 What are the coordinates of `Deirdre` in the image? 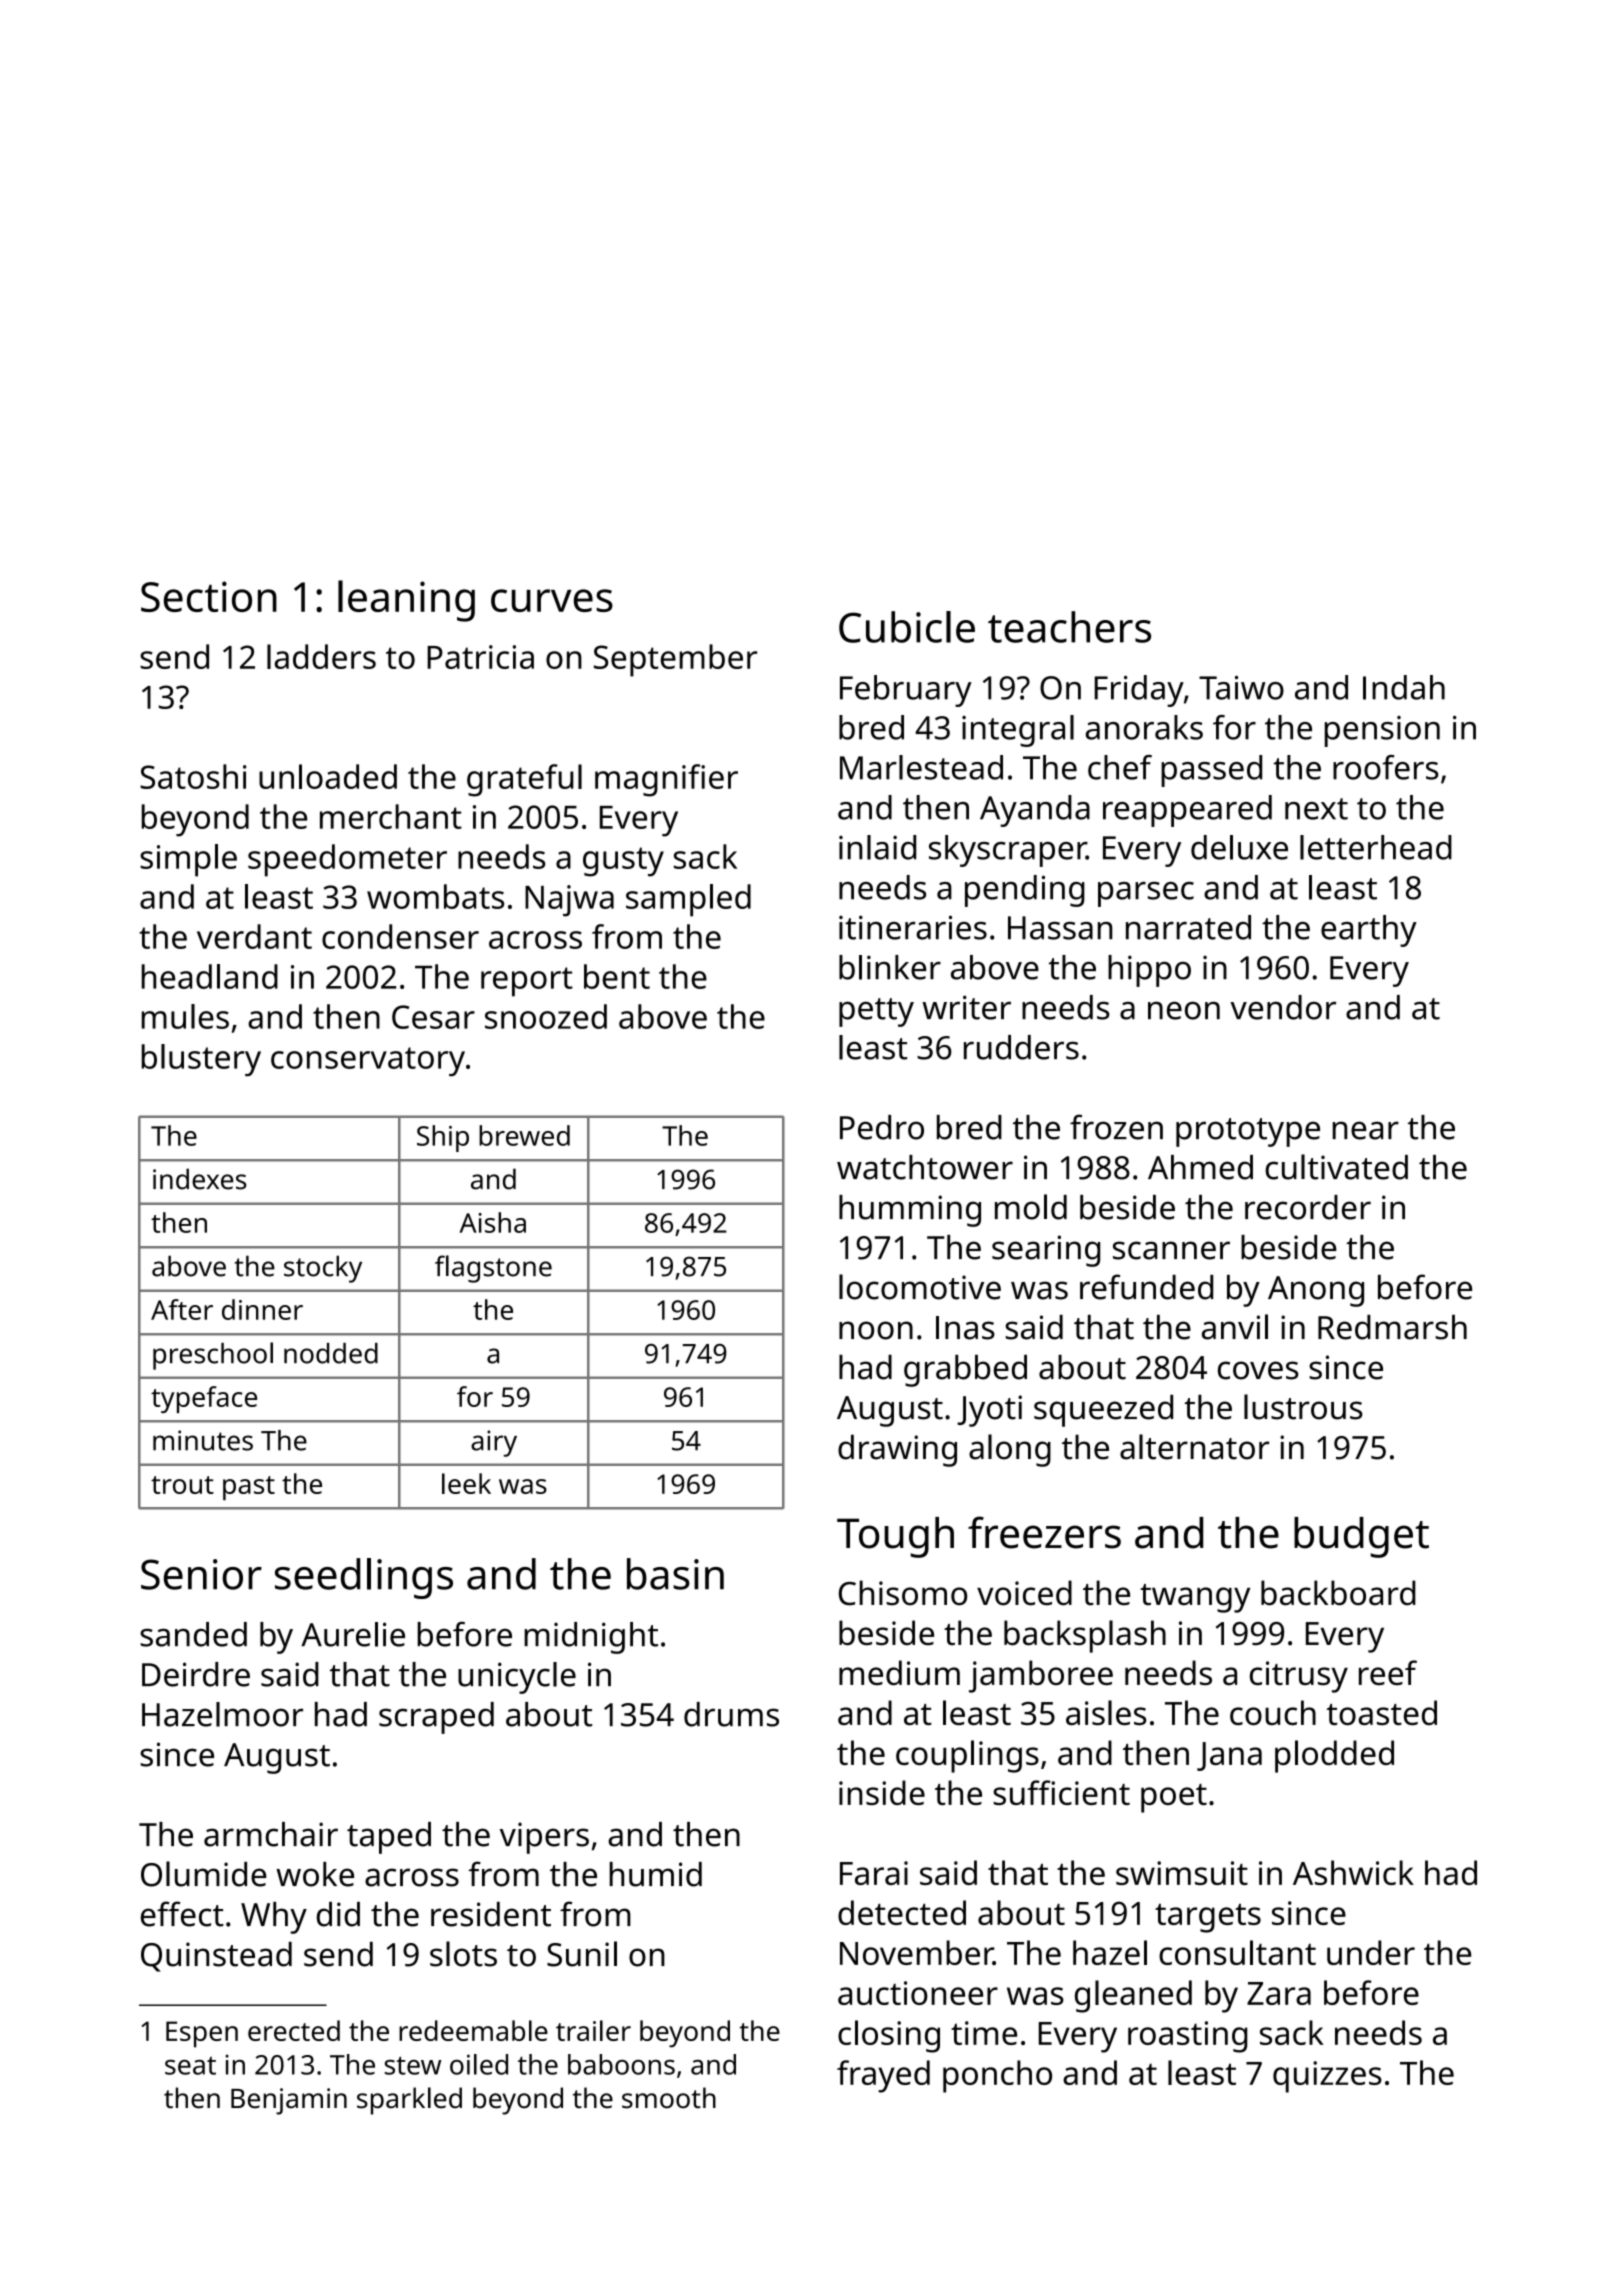 It's located at (196, 1674).
